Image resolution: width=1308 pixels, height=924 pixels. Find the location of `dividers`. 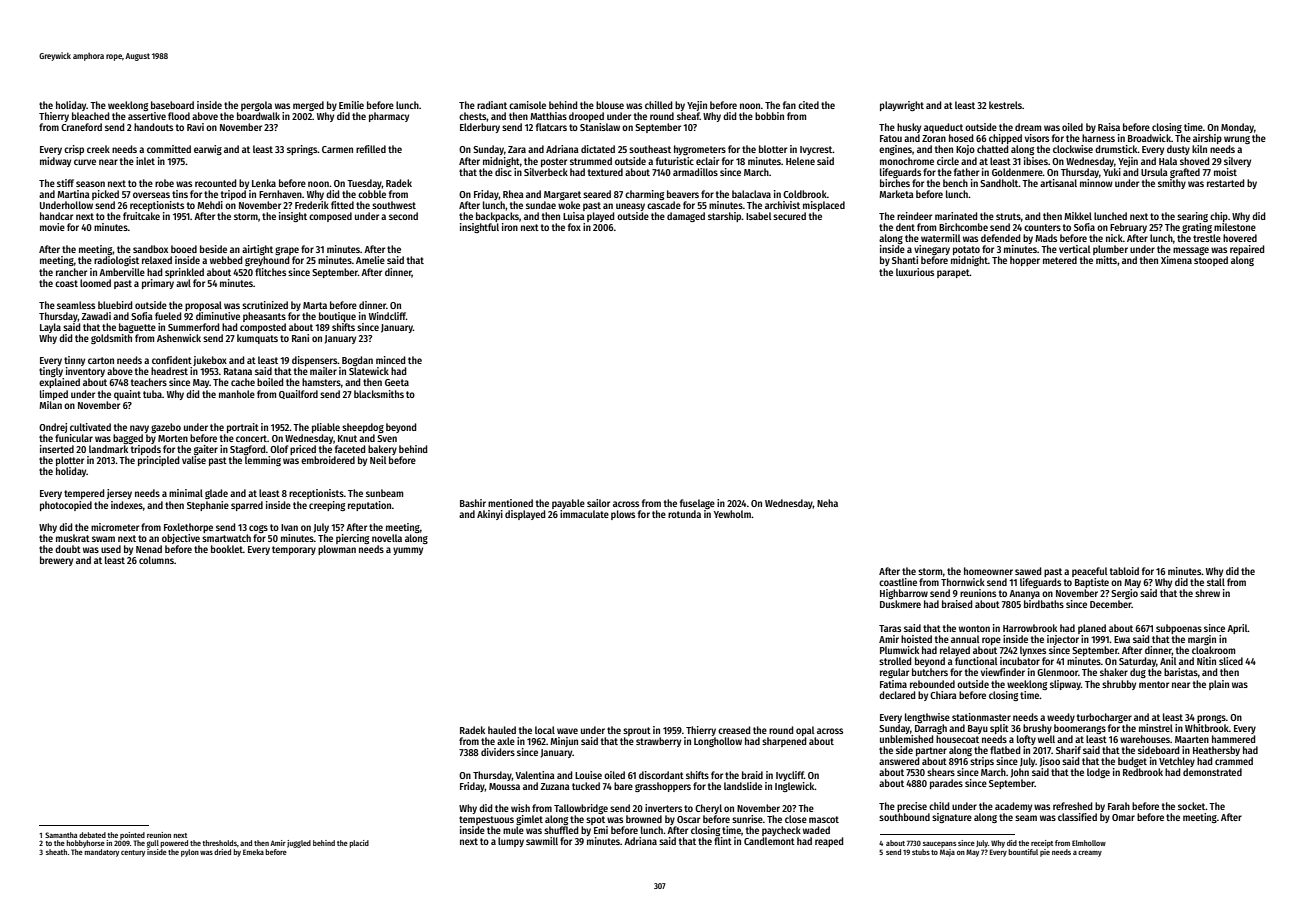

dividers is located at coordinates (498, 752).
